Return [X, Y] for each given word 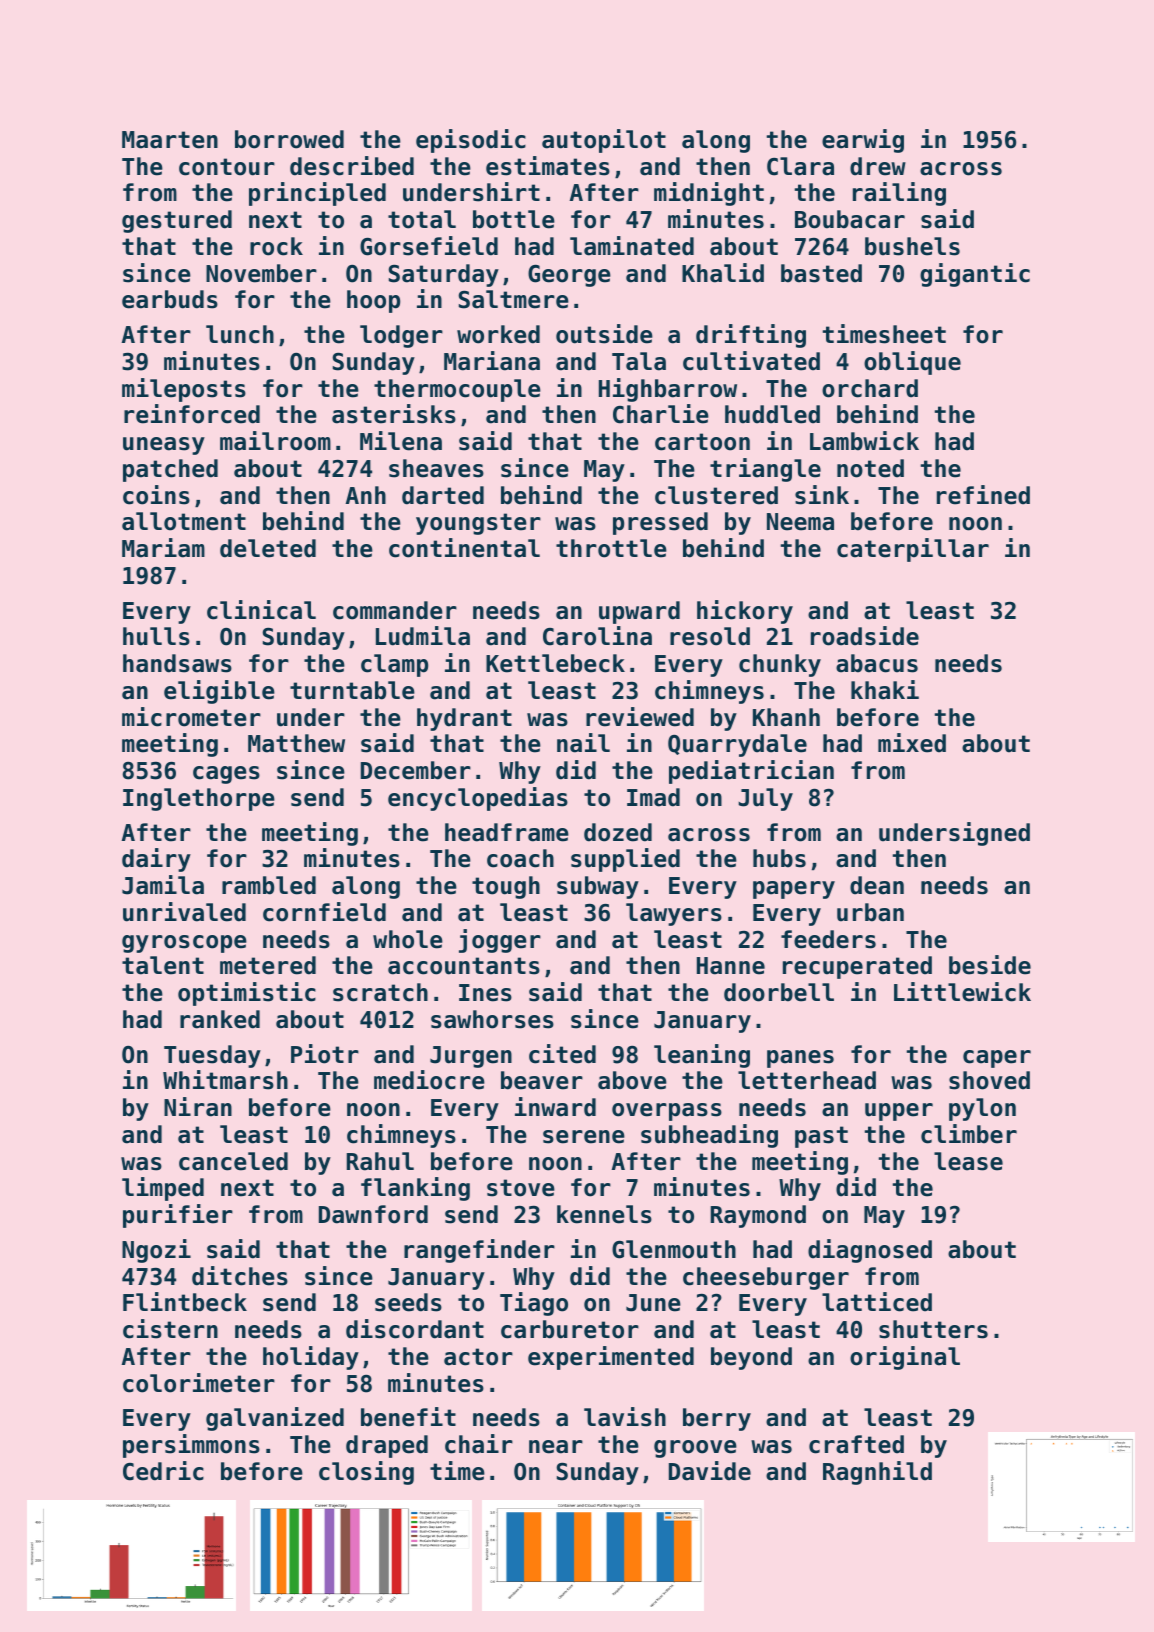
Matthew [296, 743]
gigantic [975, 275]
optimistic [247, 994]
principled [317, 194]
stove [521, 1188]
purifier [178, 1216]
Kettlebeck [555, 663]
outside [604, 334]
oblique [912, 363]
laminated [632, 246]
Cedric [163, 1471]
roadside [865, 636]
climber [969, 1134]
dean [877, 885]
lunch [240, 334]
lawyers [674, 914]
